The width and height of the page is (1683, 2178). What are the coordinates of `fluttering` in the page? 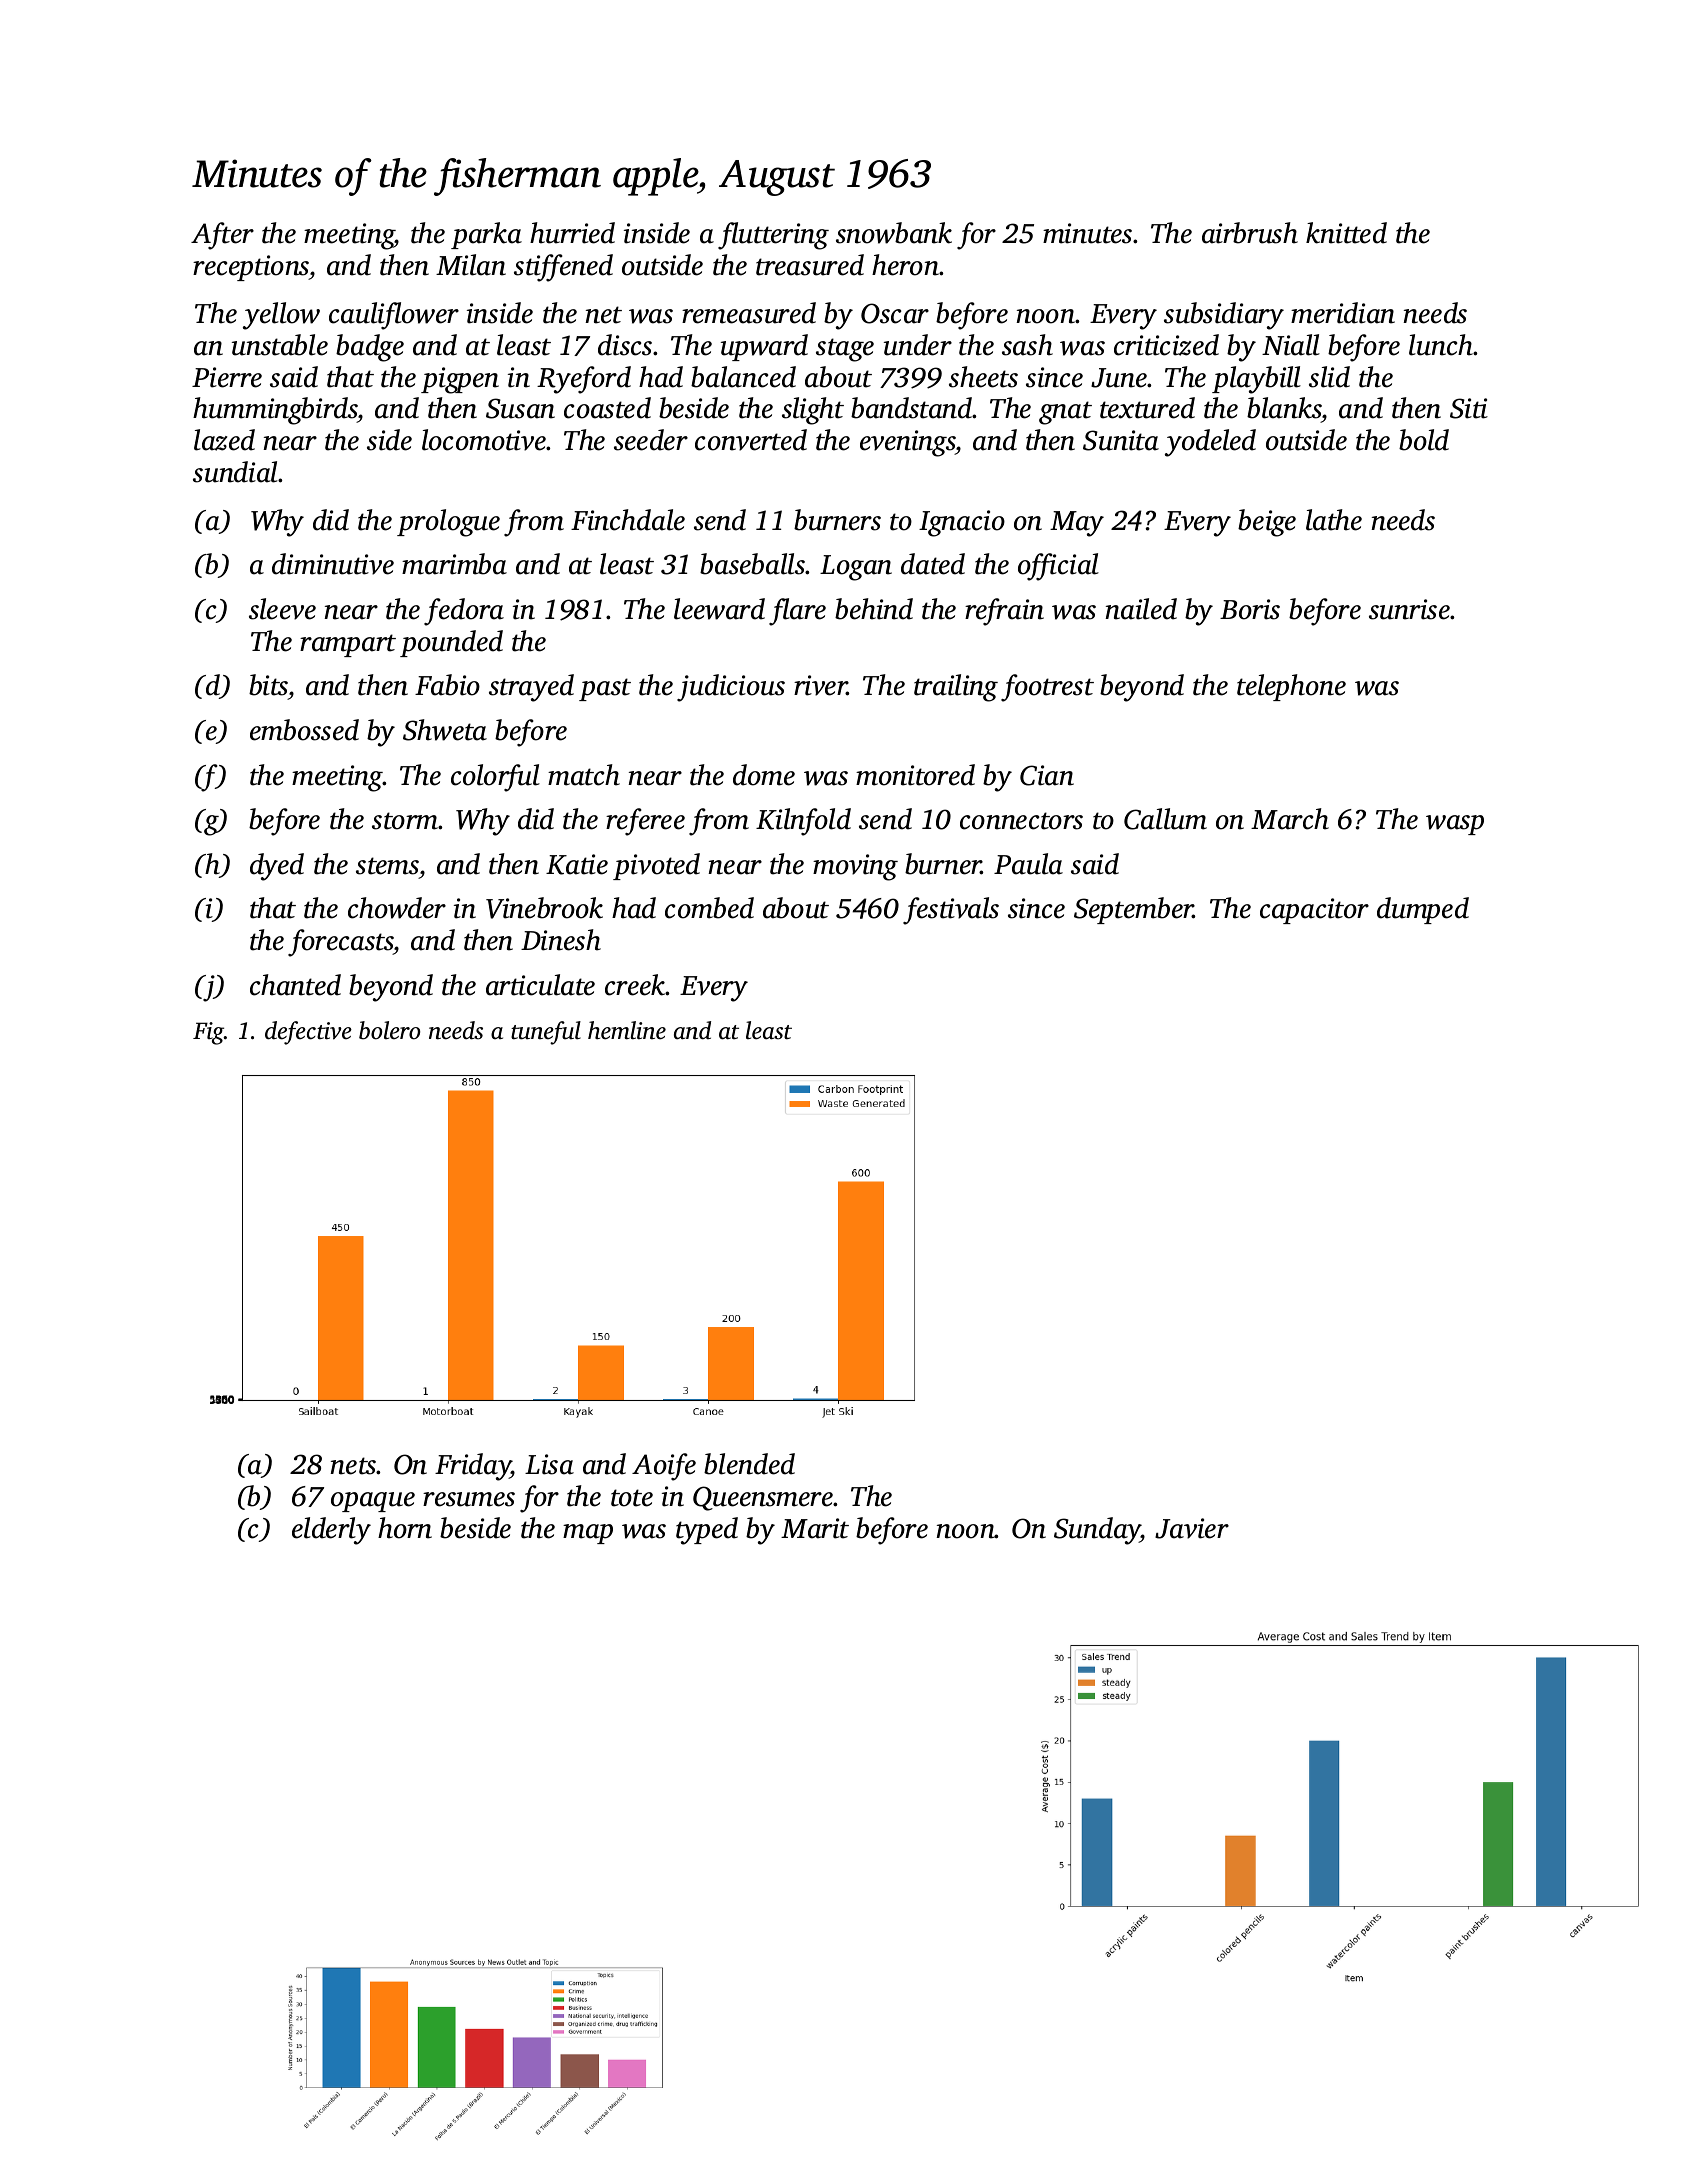 It's located at (773, 236).
